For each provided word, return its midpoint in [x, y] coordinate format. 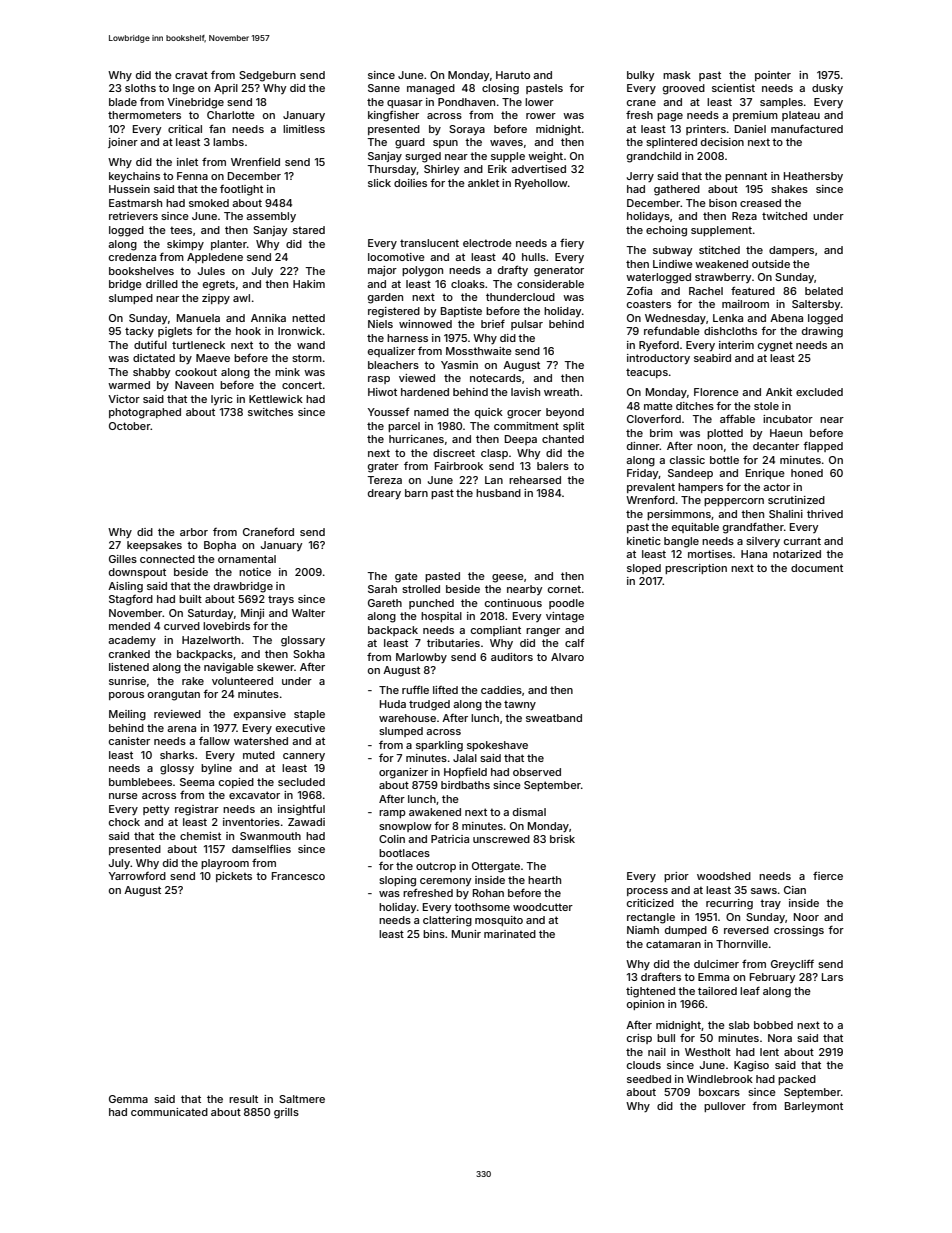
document [817, 568]
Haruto [513, 75]
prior [676, 877]
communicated [169, 1112]
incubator [788, 419]
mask [677, 75]
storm [307, 358]
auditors [512, 657]
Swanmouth [270, 836]
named [431, 412]
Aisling [125, 587]
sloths [140, 88]
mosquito [499, 921]
